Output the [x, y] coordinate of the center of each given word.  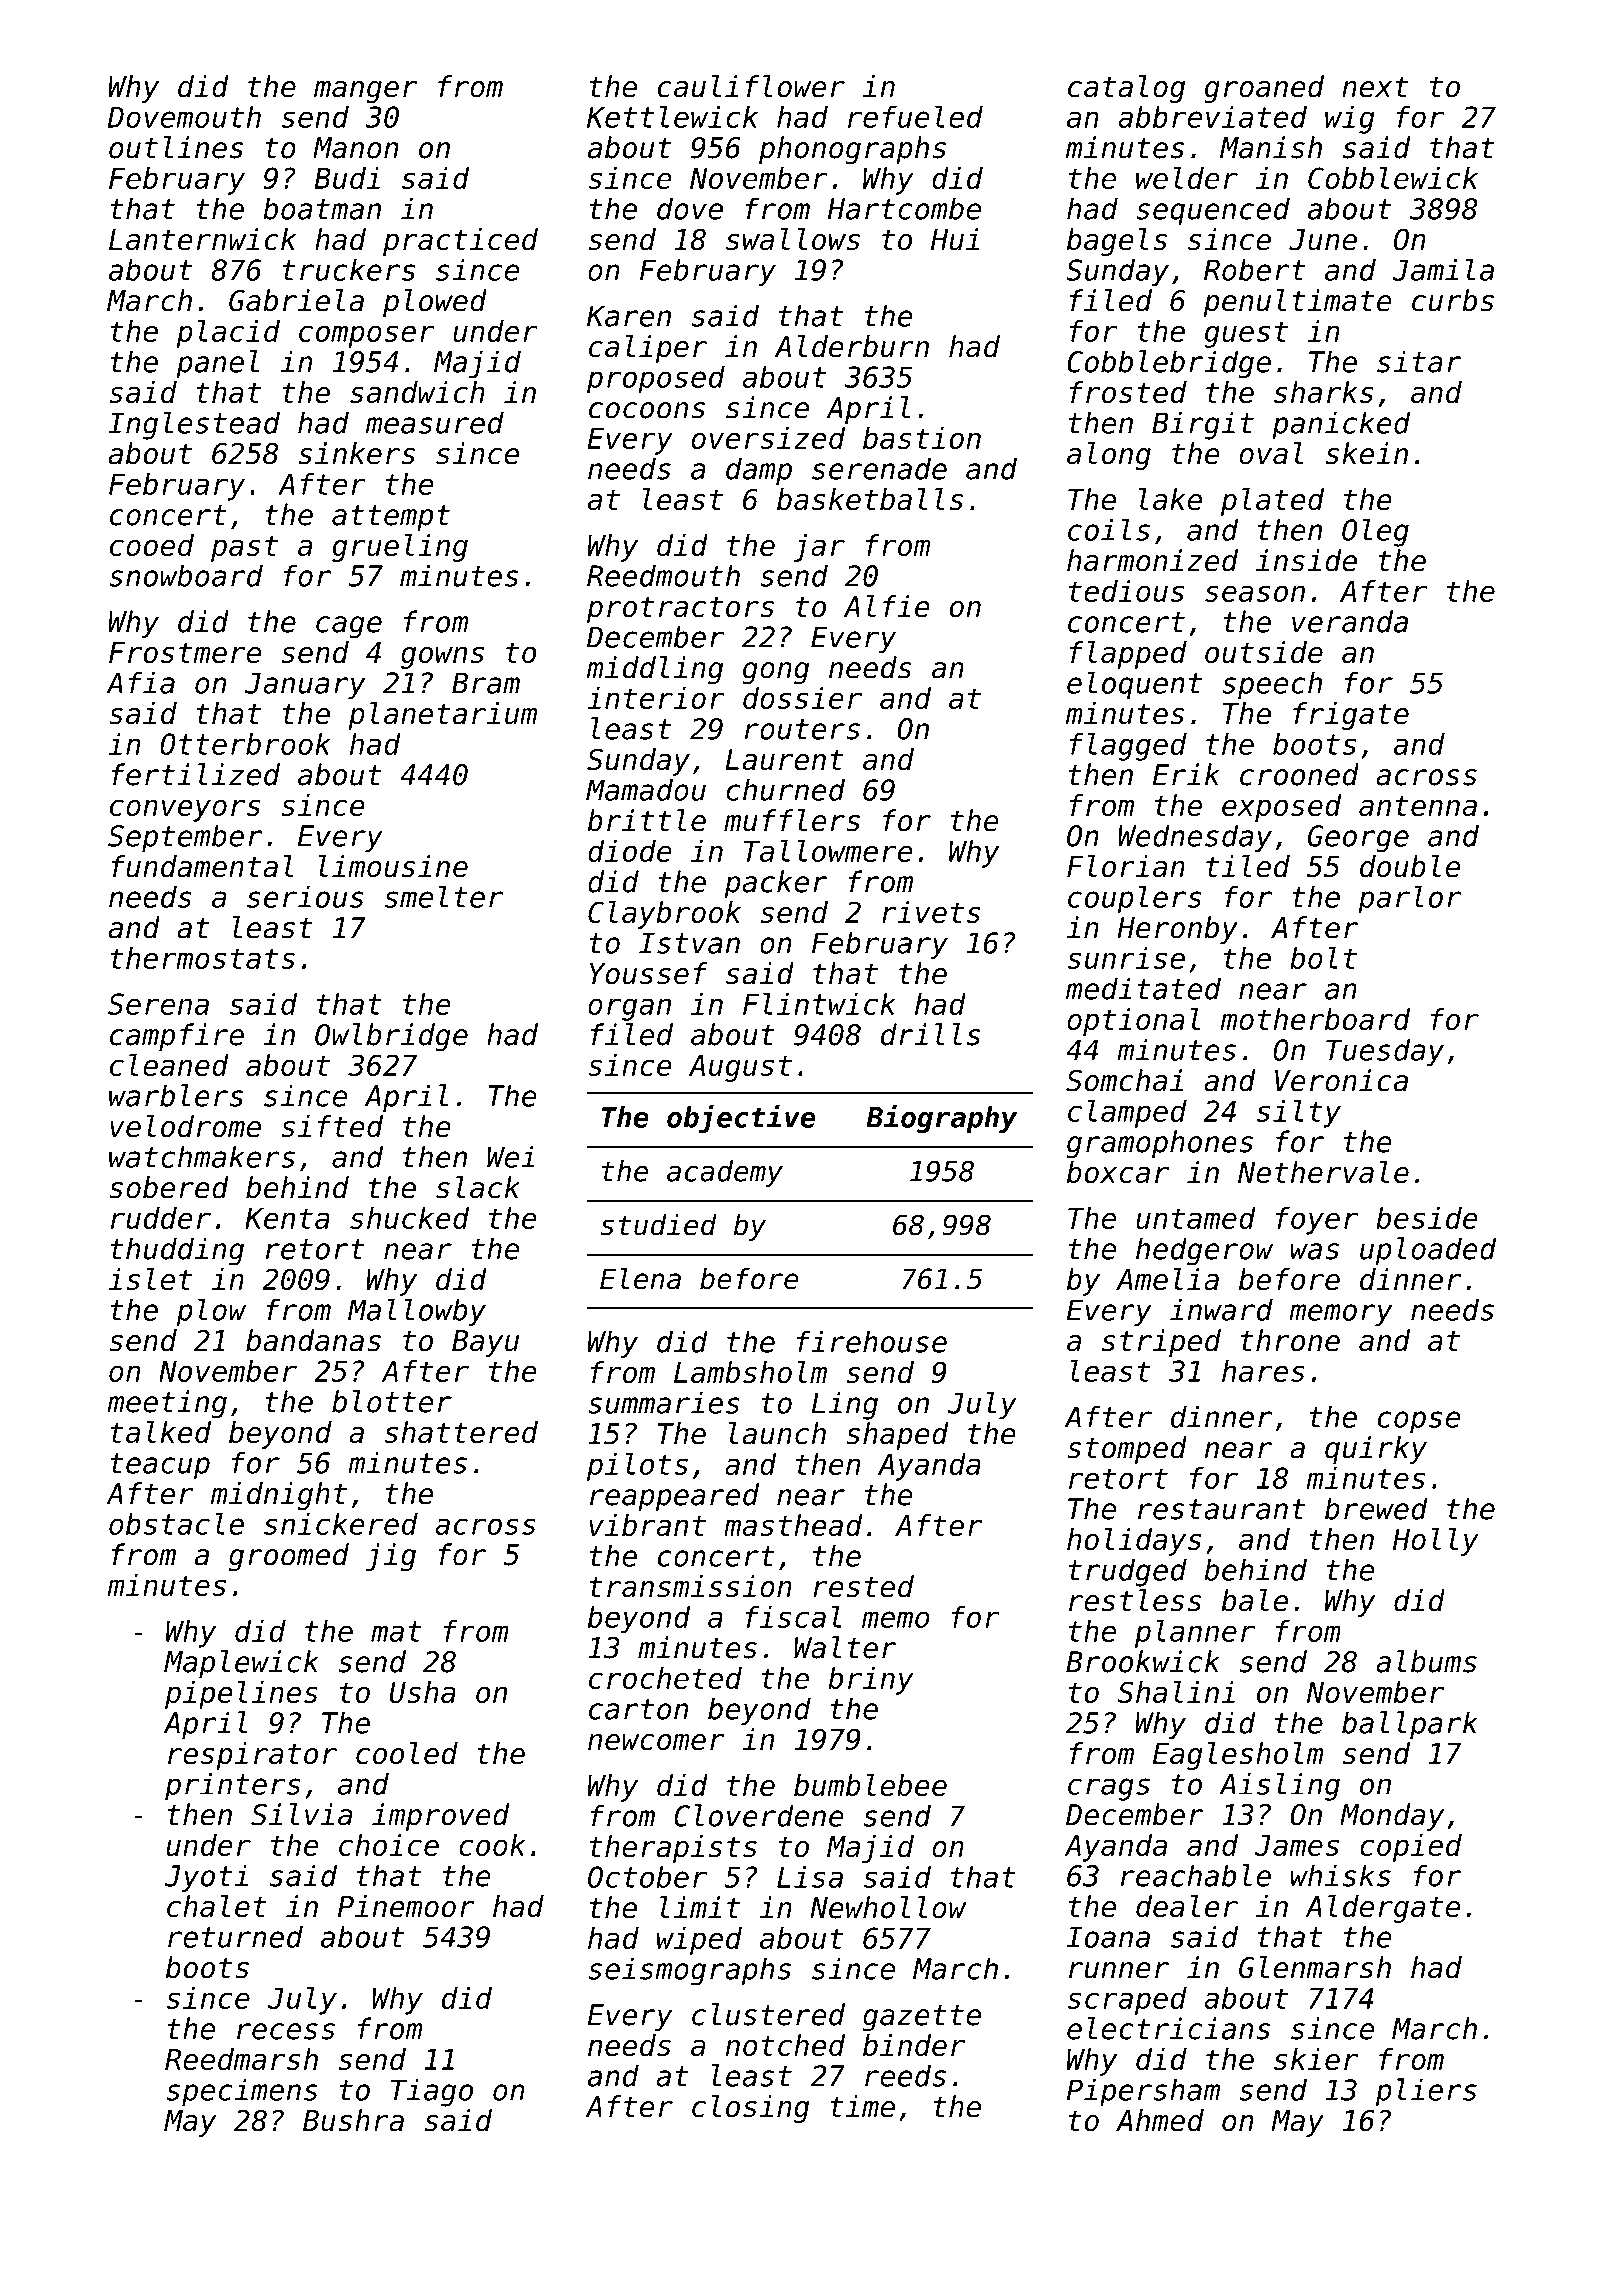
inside [1306, 560]
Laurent [784, 759]
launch [777, 1433]
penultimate [1297, 303]
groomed [289, 1557]
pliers [1426, 2092]
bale [1254, 1600]
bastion [922, 438]
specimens [242, 2092]
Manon [356, 148]
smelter [443, 896]
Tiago [432, 2092]
